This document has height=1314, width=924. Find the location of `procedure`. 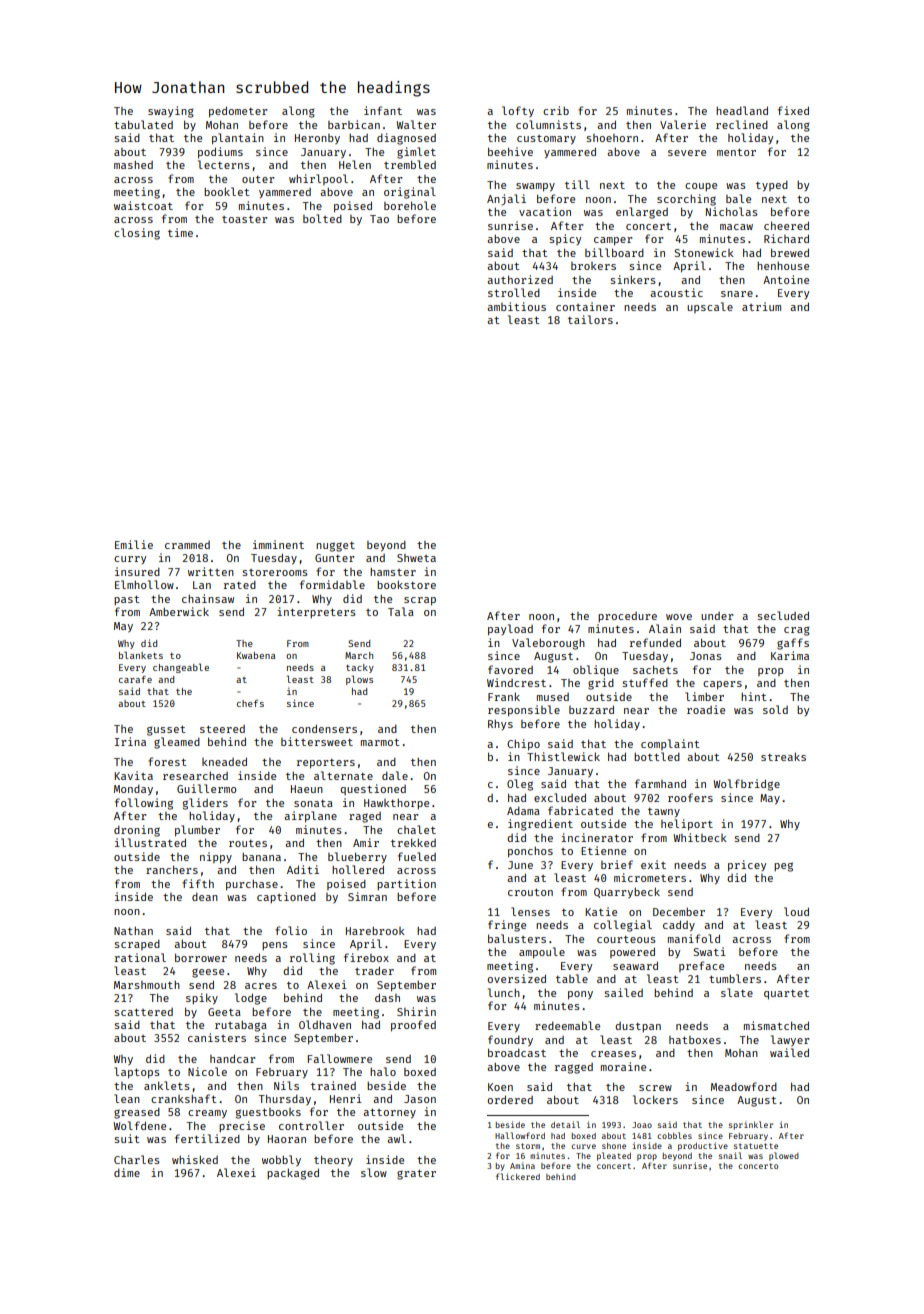

procedure is located at coordinates (627, 617).
